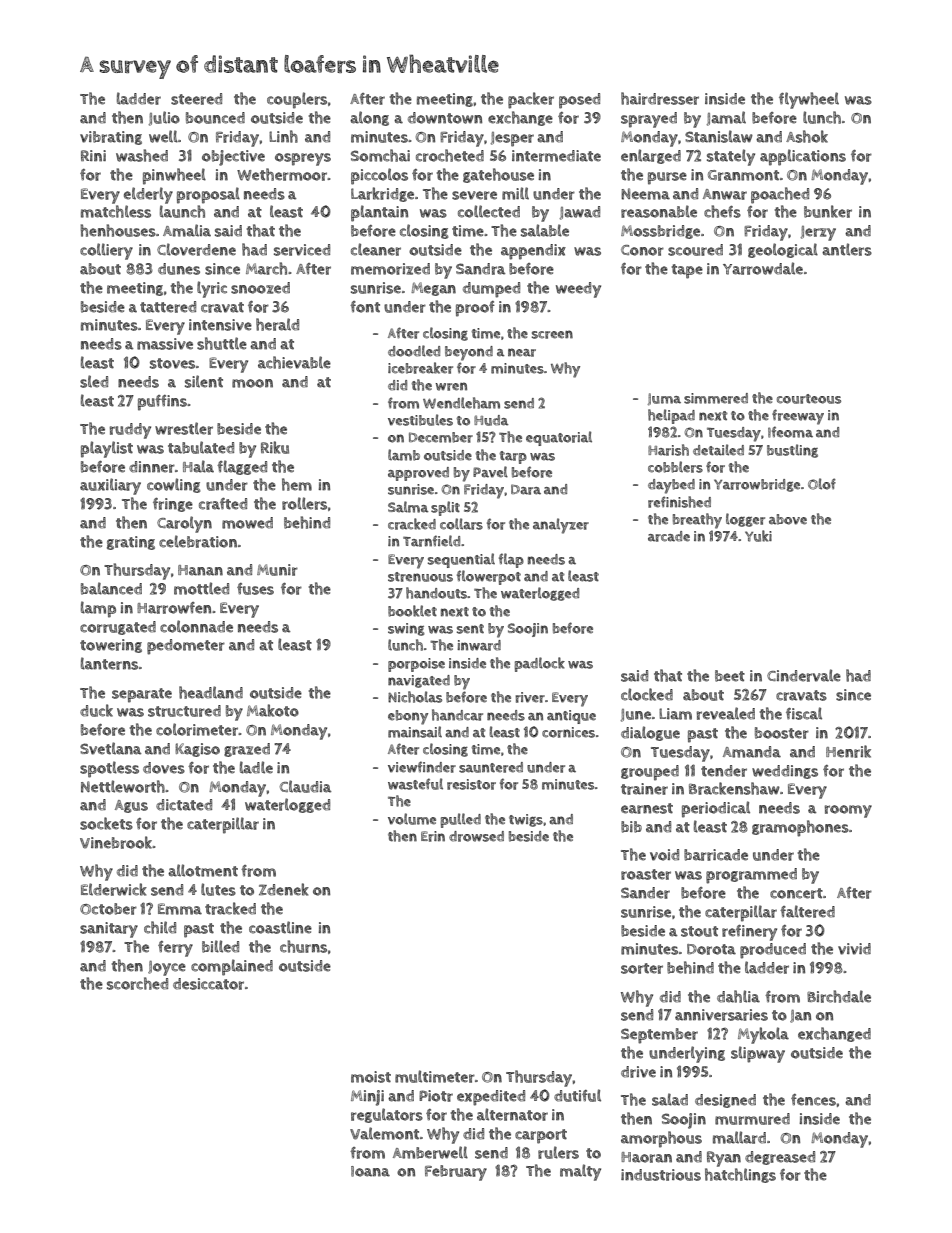  Describe the element at coordinates (415, 732) in the page. I see `mainsail` at that location.
